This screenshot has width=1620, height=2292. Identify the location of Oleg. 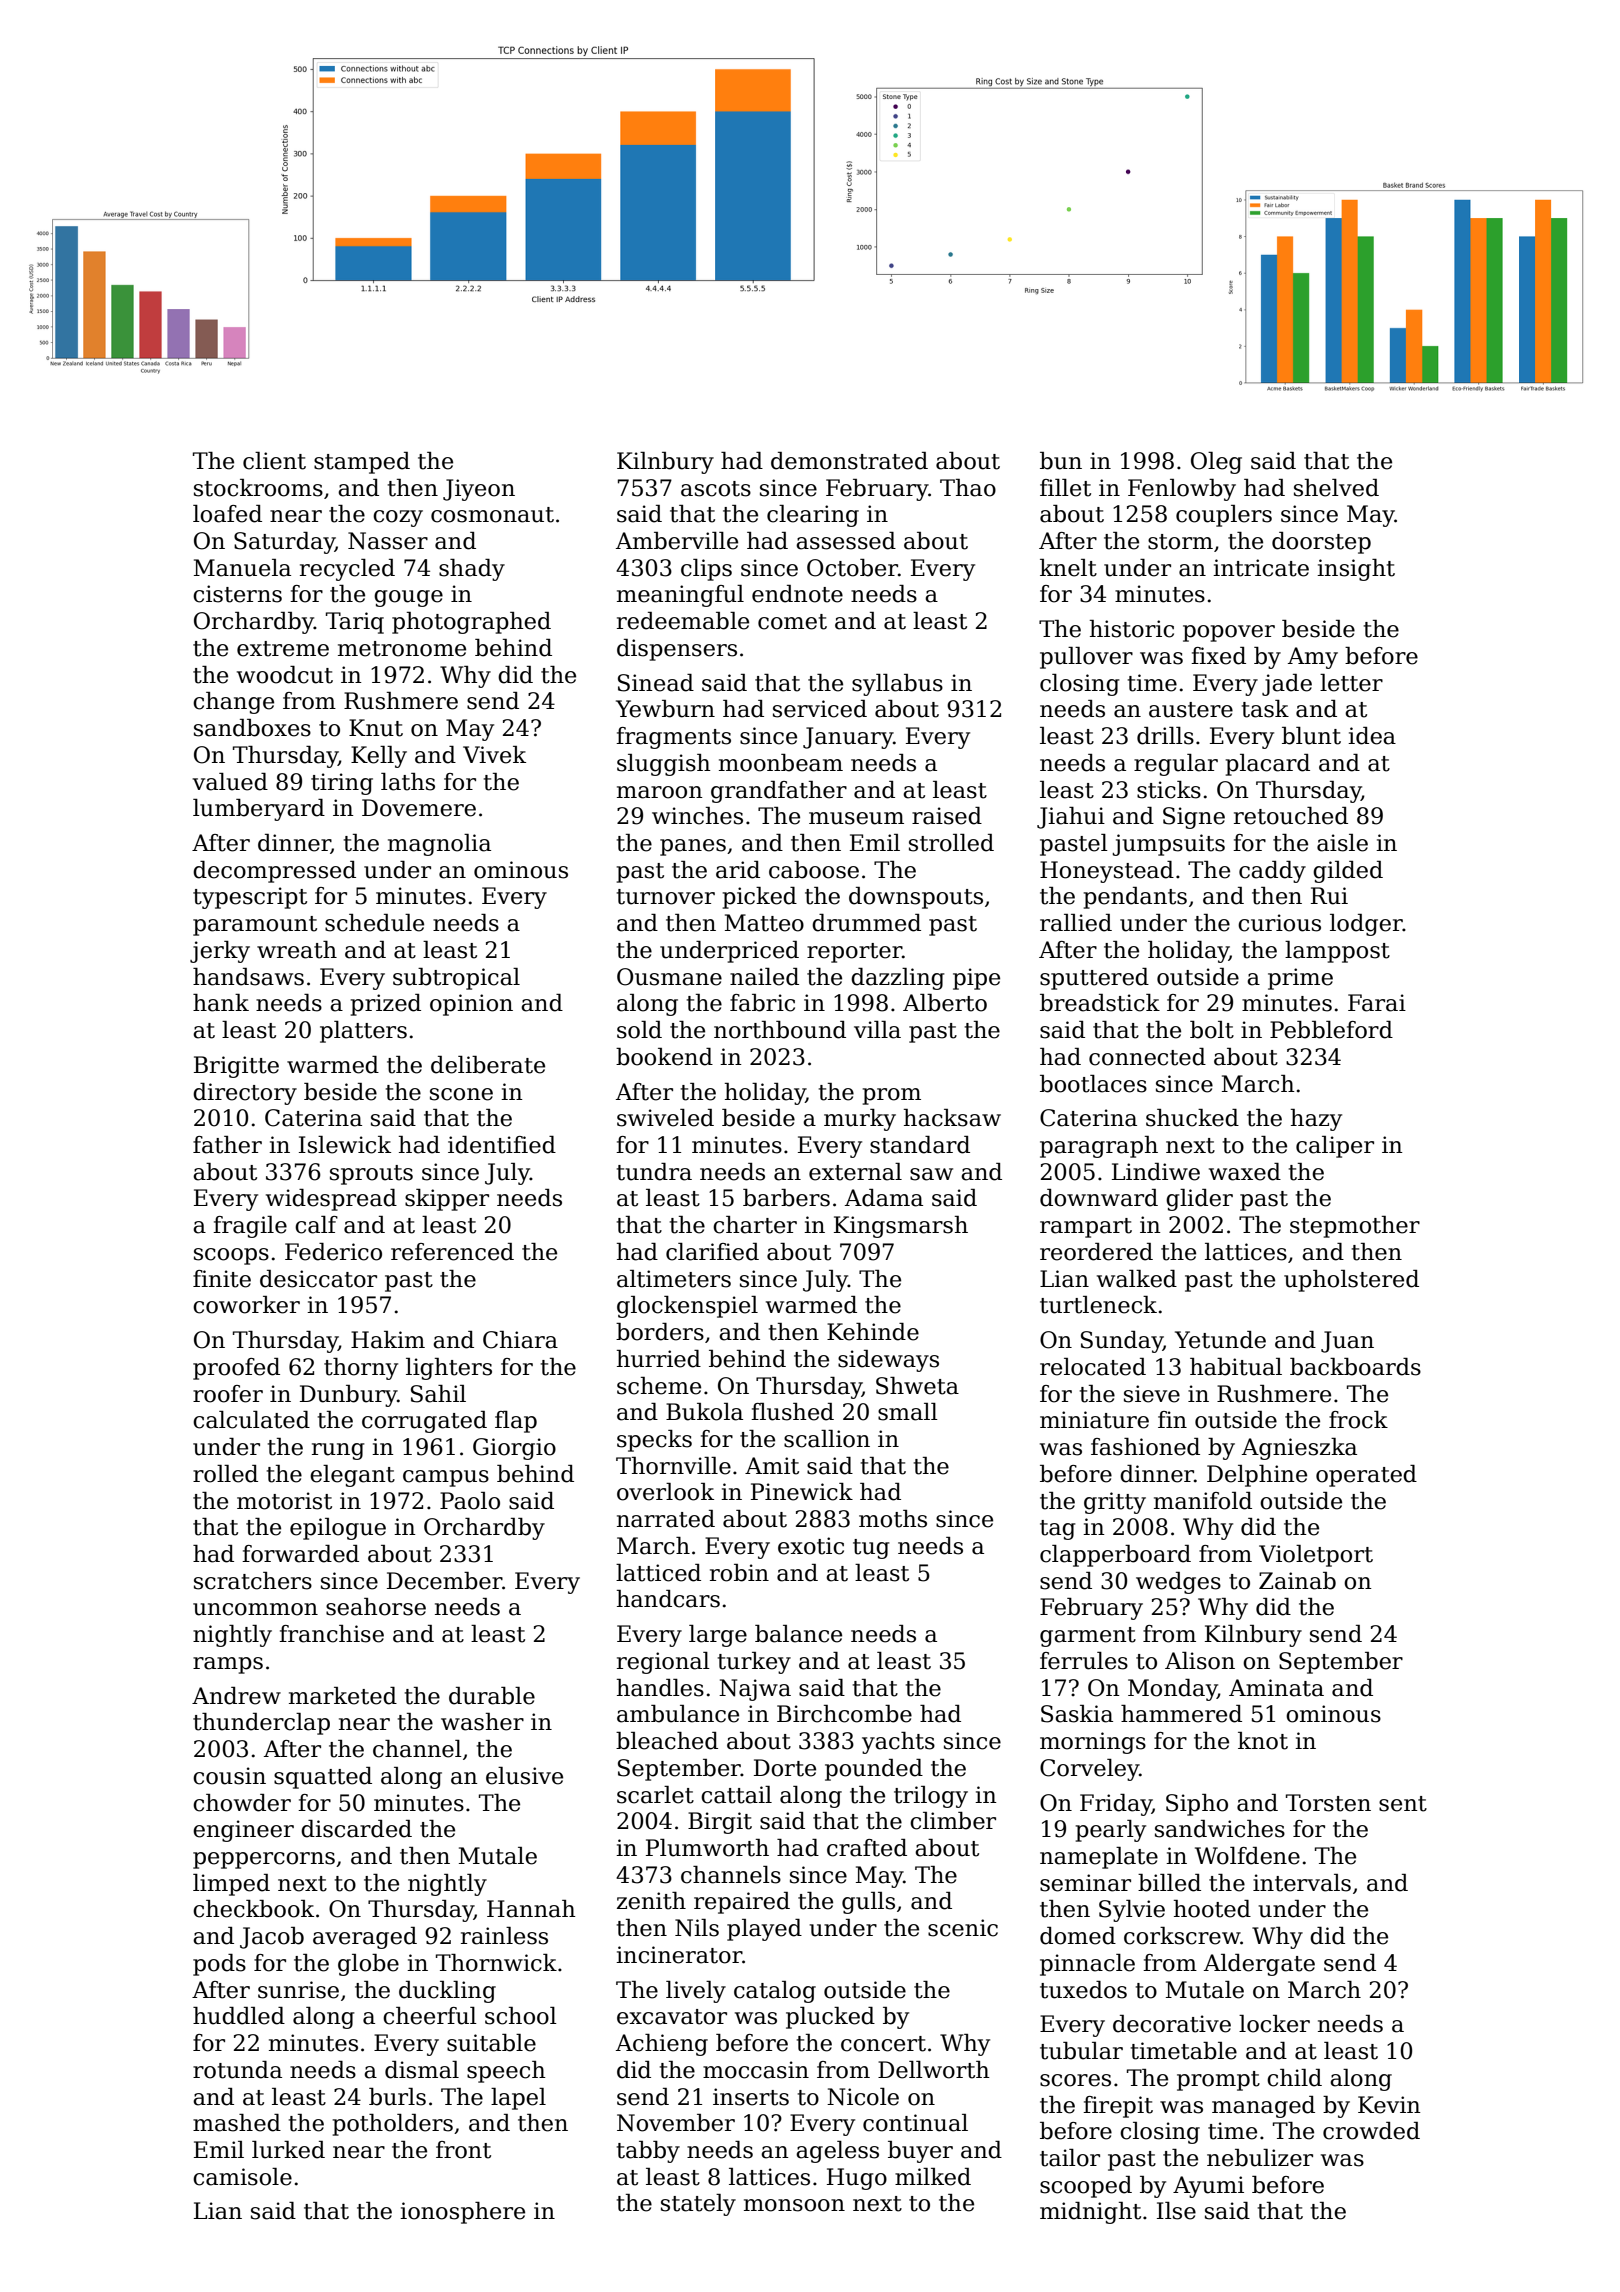
(1216, 463).
